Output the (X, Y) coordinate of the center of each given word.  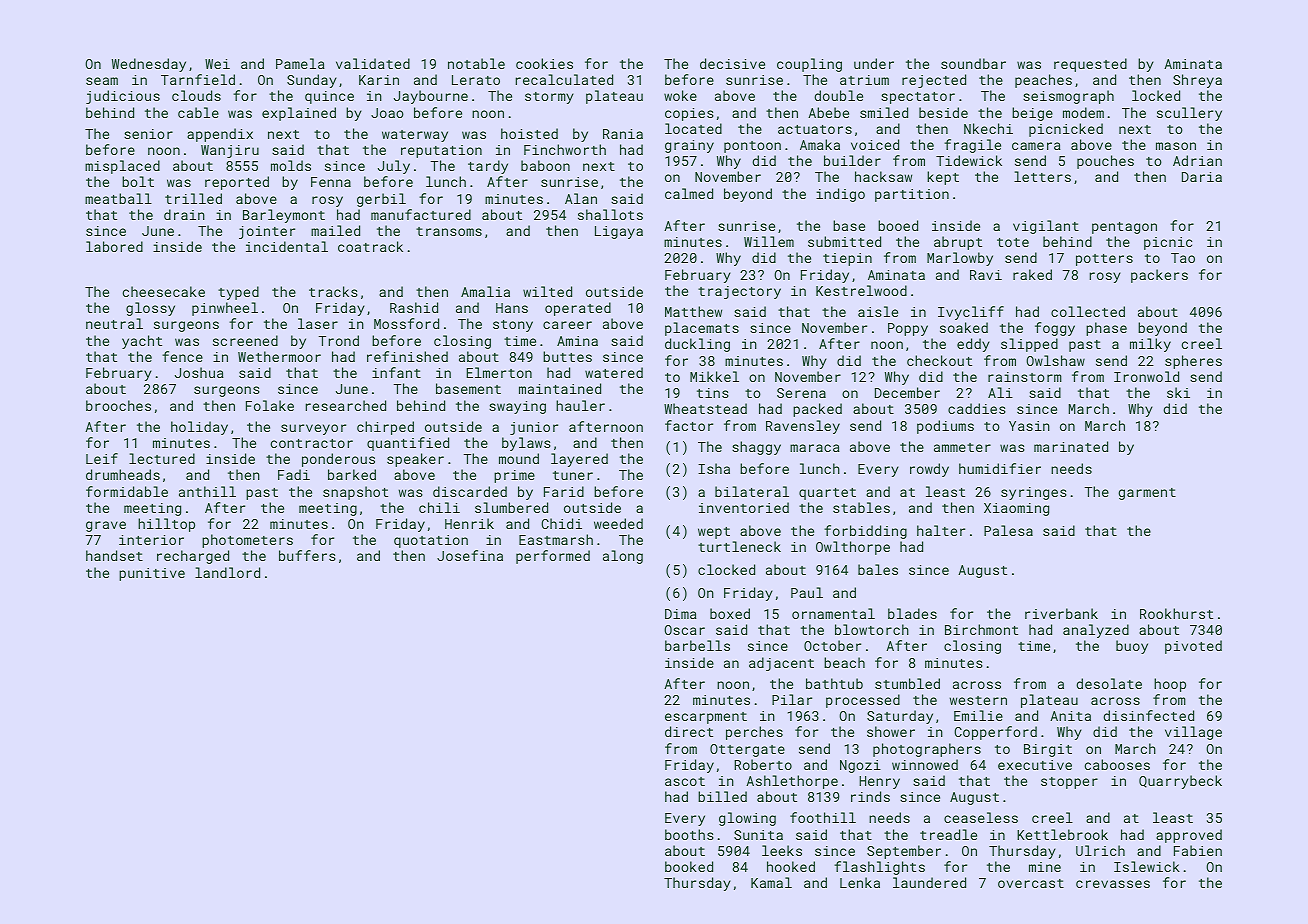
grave (106, 526)
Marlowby (960, 259)
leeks (782, 850)
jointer (267, 232)
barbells (697, 645)
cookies (544, 63)
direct (689, 731)
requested (1090, 65)
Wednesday (149, 65)
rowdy (929, 470)
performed (553, 557)
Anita (1070, 716)
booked (689, 866)
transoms (449, 231)
